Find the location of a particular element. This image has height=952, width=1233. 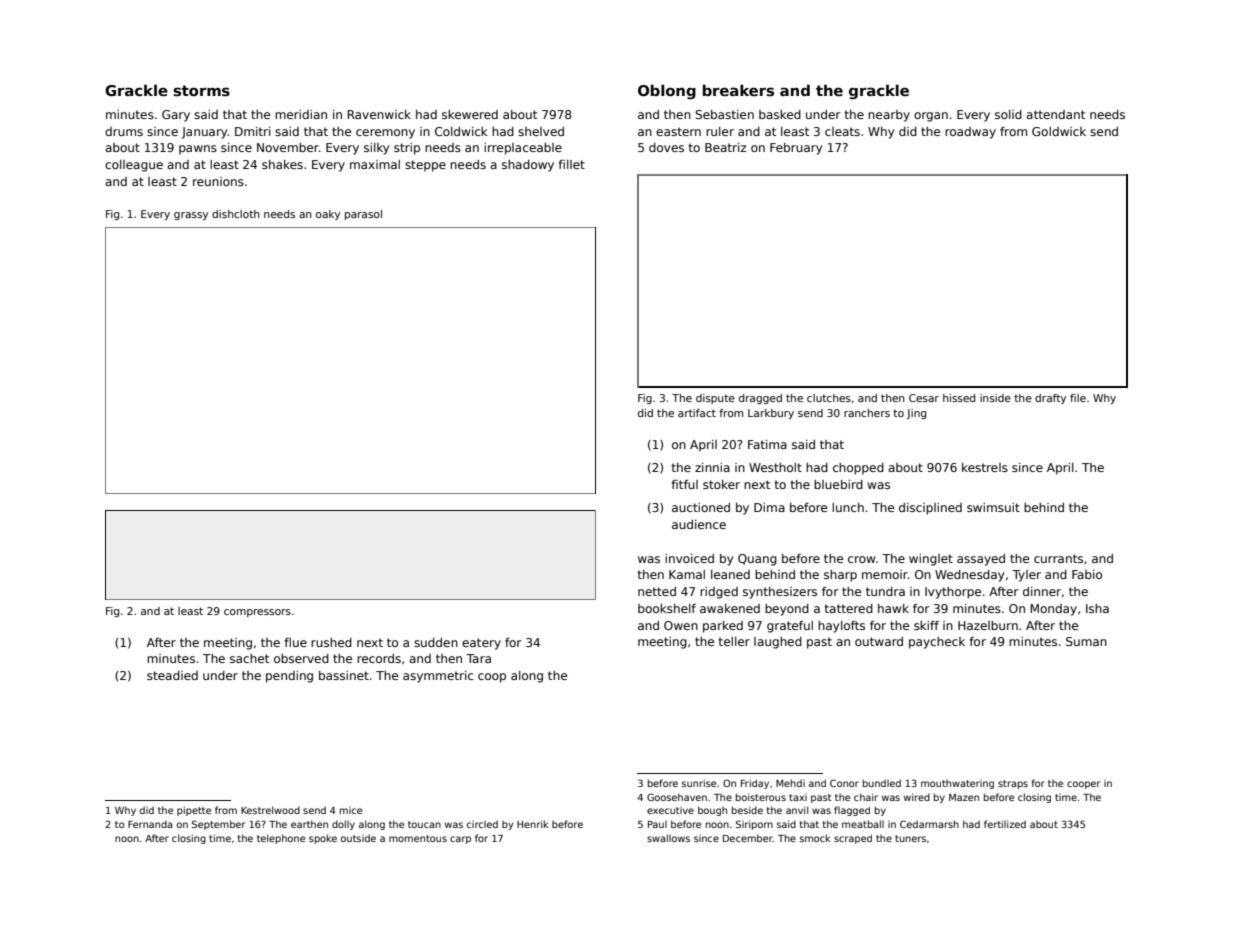

artifact is located at coordinates (697, 413).
